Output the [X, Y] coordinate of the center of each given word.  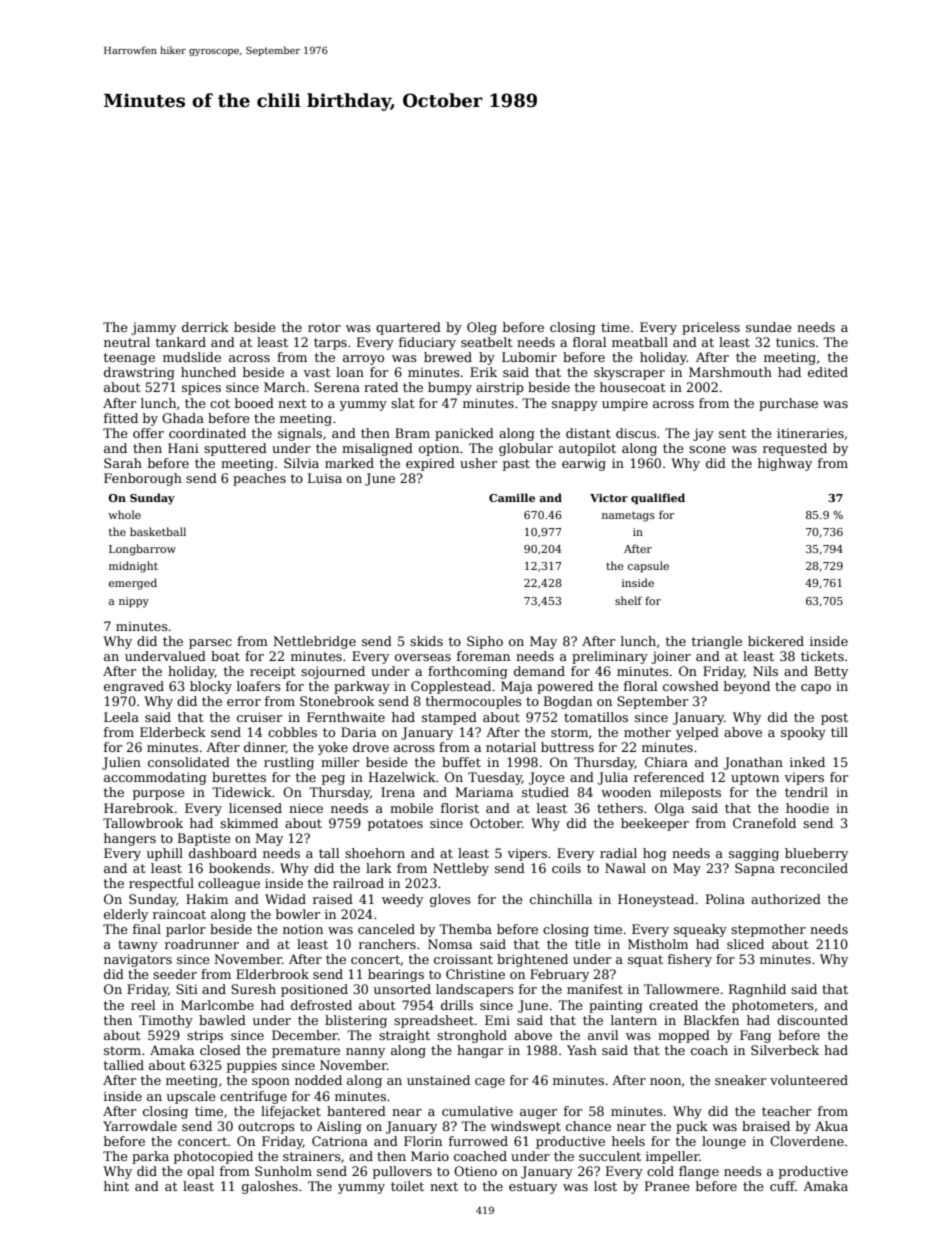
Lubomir [529, 357]
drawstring [139, 373]
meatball [640, 342]
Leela [121, 717]
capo [816, 689]
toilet [407, 1186]
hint [116, 1186]
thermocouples [474, 702]
